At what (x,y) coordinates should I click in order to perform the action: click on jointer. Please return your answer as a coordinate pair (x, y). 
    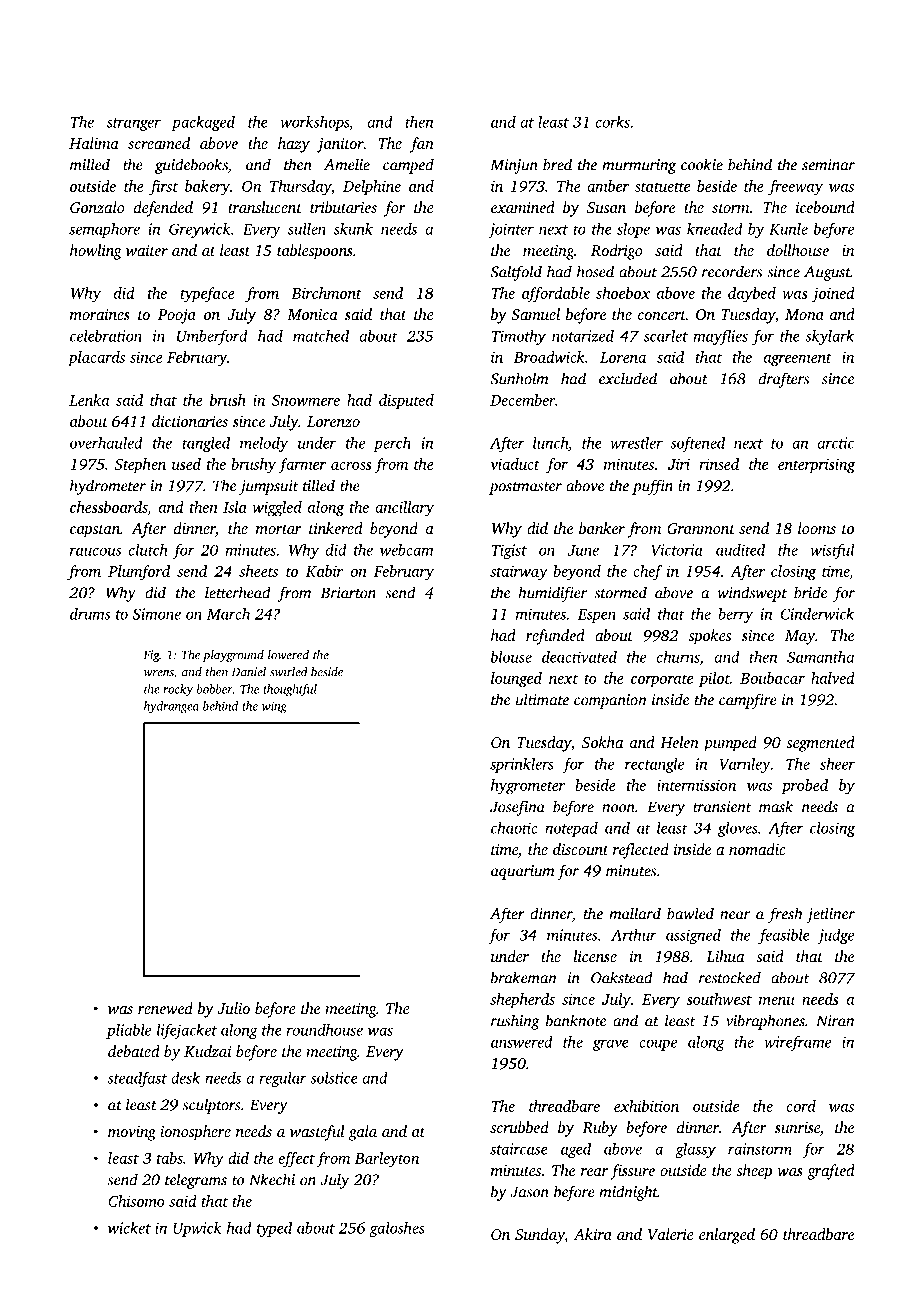
    Looking at the image, I should click on (511, 230).
